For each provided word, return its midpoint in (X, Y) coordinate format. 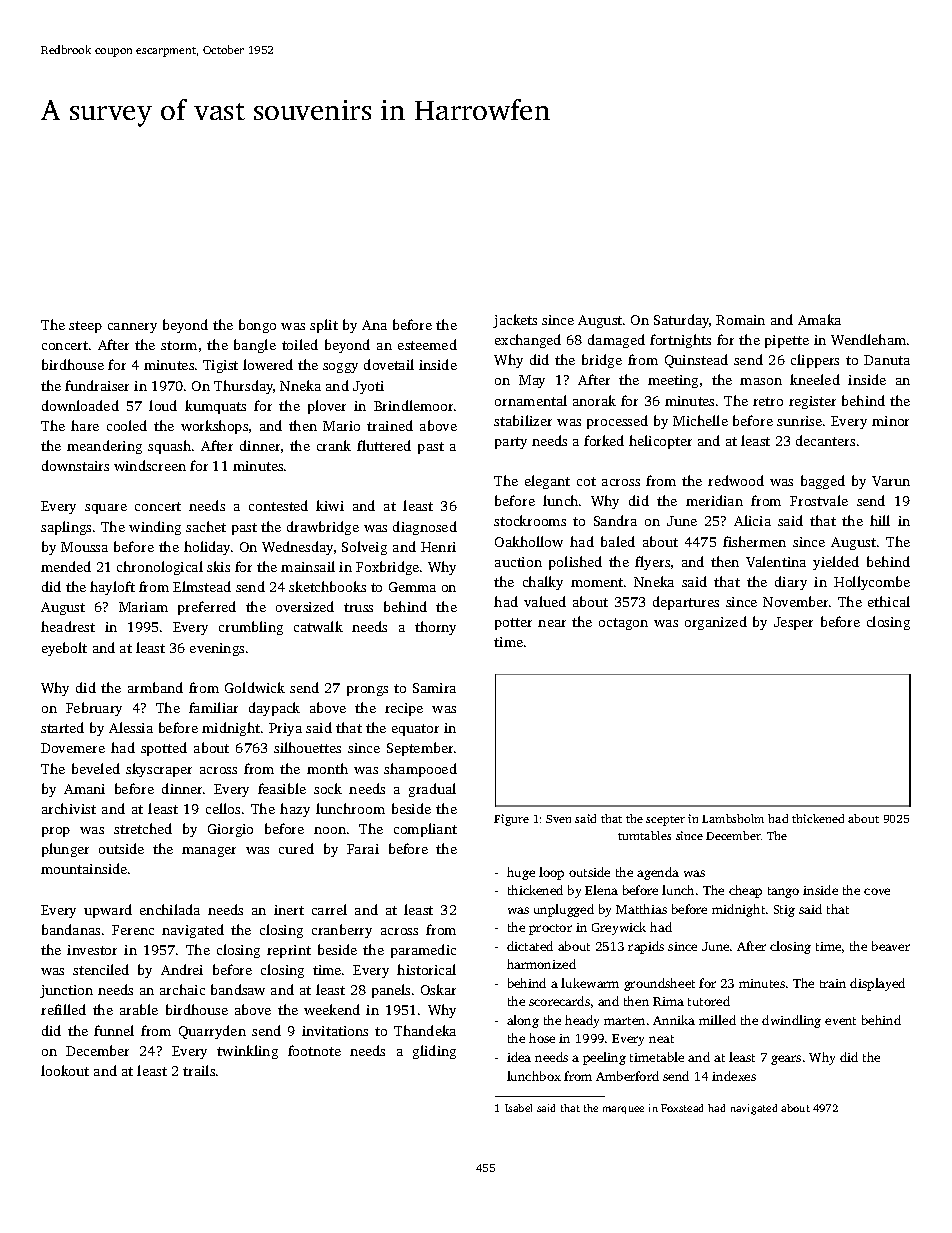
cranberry (342, 931)
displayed (877, 984)
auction (518, 562)
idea (519, 1057)
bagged (823, 482)
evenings (217, 649)
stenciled (101, 969)
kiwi (330, 505)
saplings (66, 528)
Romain (740, 320)
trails (199, 1070)
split (324, 326)
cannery (132, 328)
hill (880, 520)
